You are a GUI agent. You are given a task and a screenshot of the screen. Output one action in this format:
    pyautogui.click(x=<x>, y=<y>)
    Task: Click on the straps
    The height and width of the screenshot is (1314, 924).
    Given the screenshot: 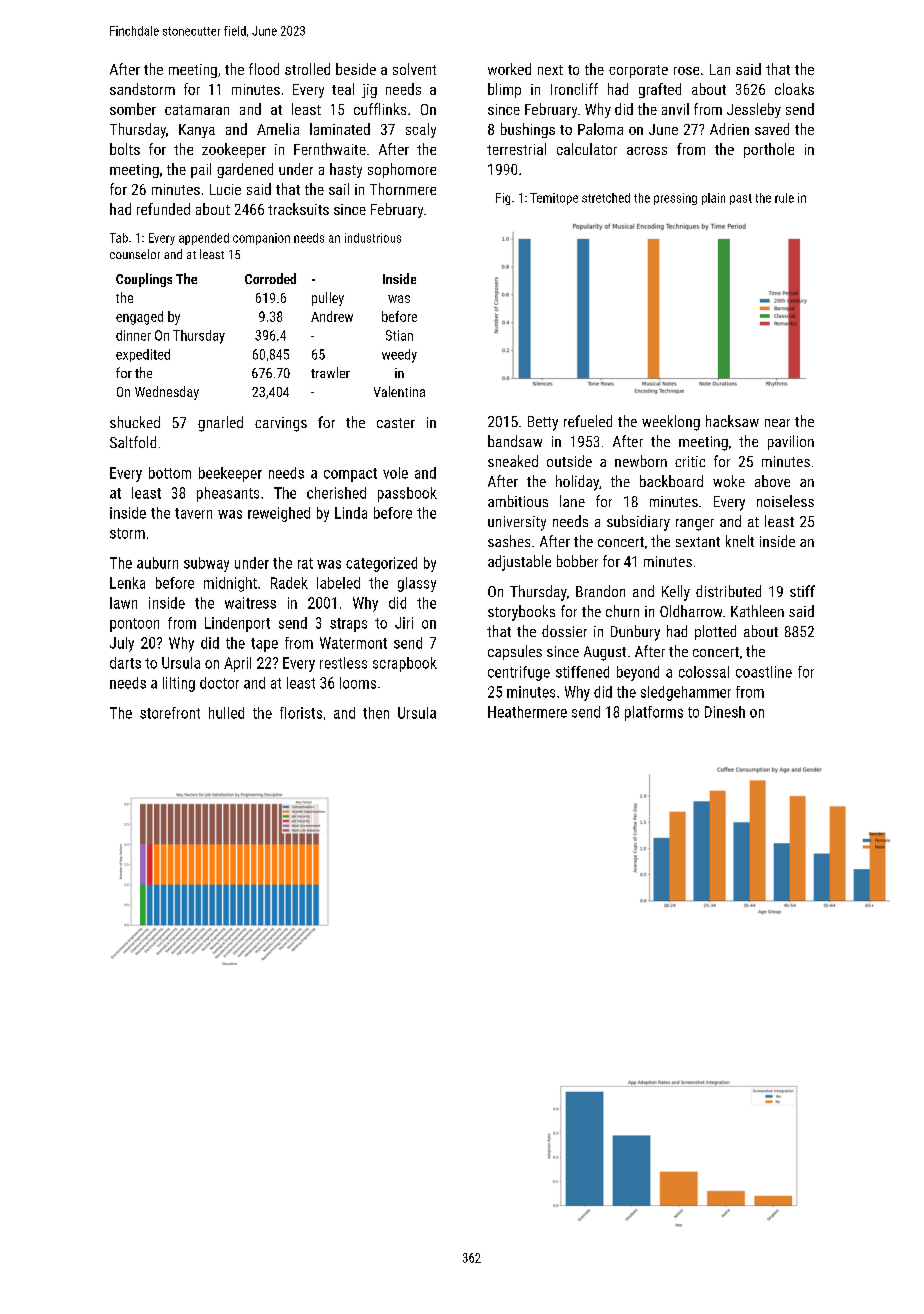 What is the action you would take?
    pyautogui.click(x=348, y=625)
